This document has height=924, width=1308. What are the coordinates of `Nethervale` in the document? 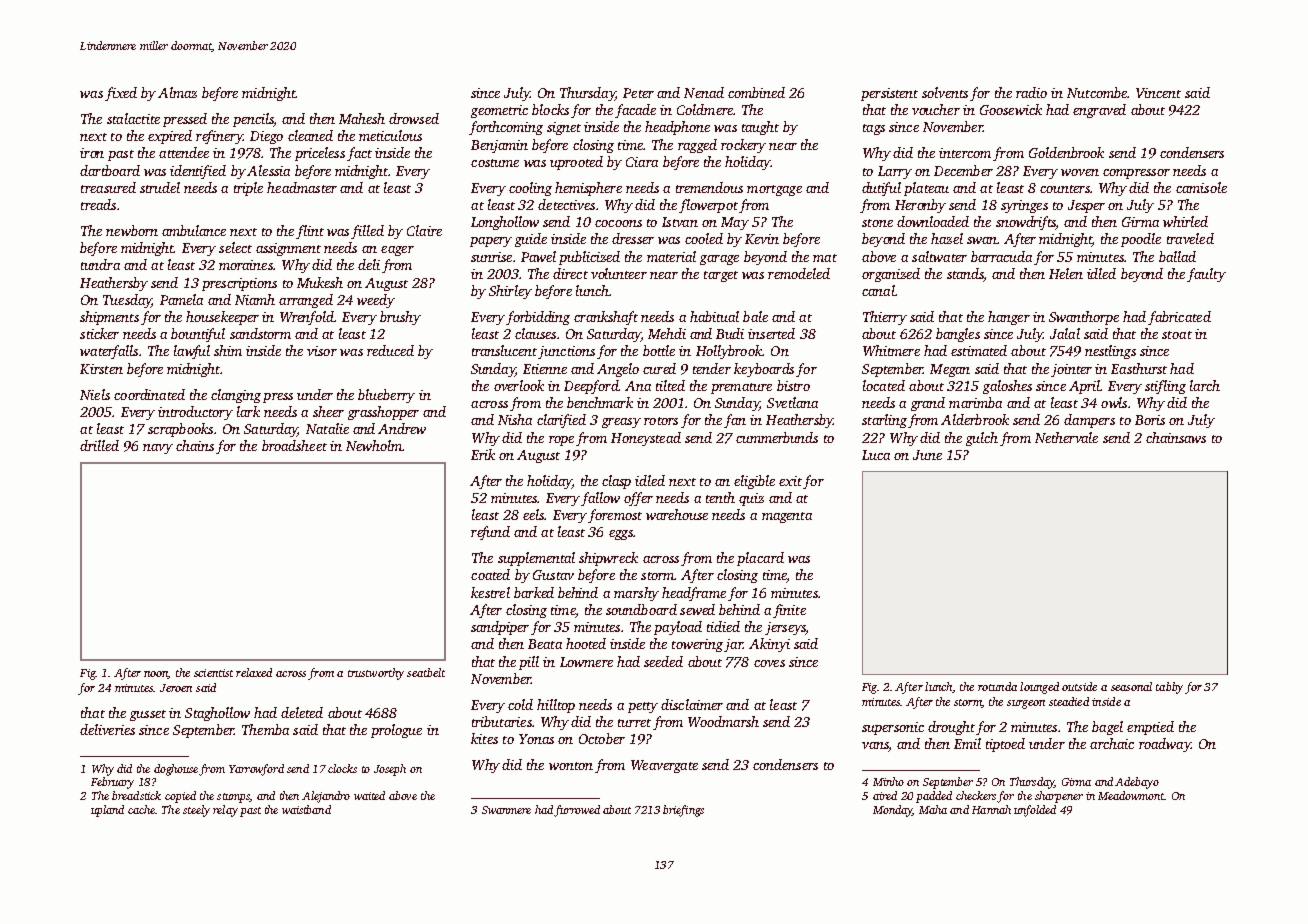 It's located at (1066, 437).
